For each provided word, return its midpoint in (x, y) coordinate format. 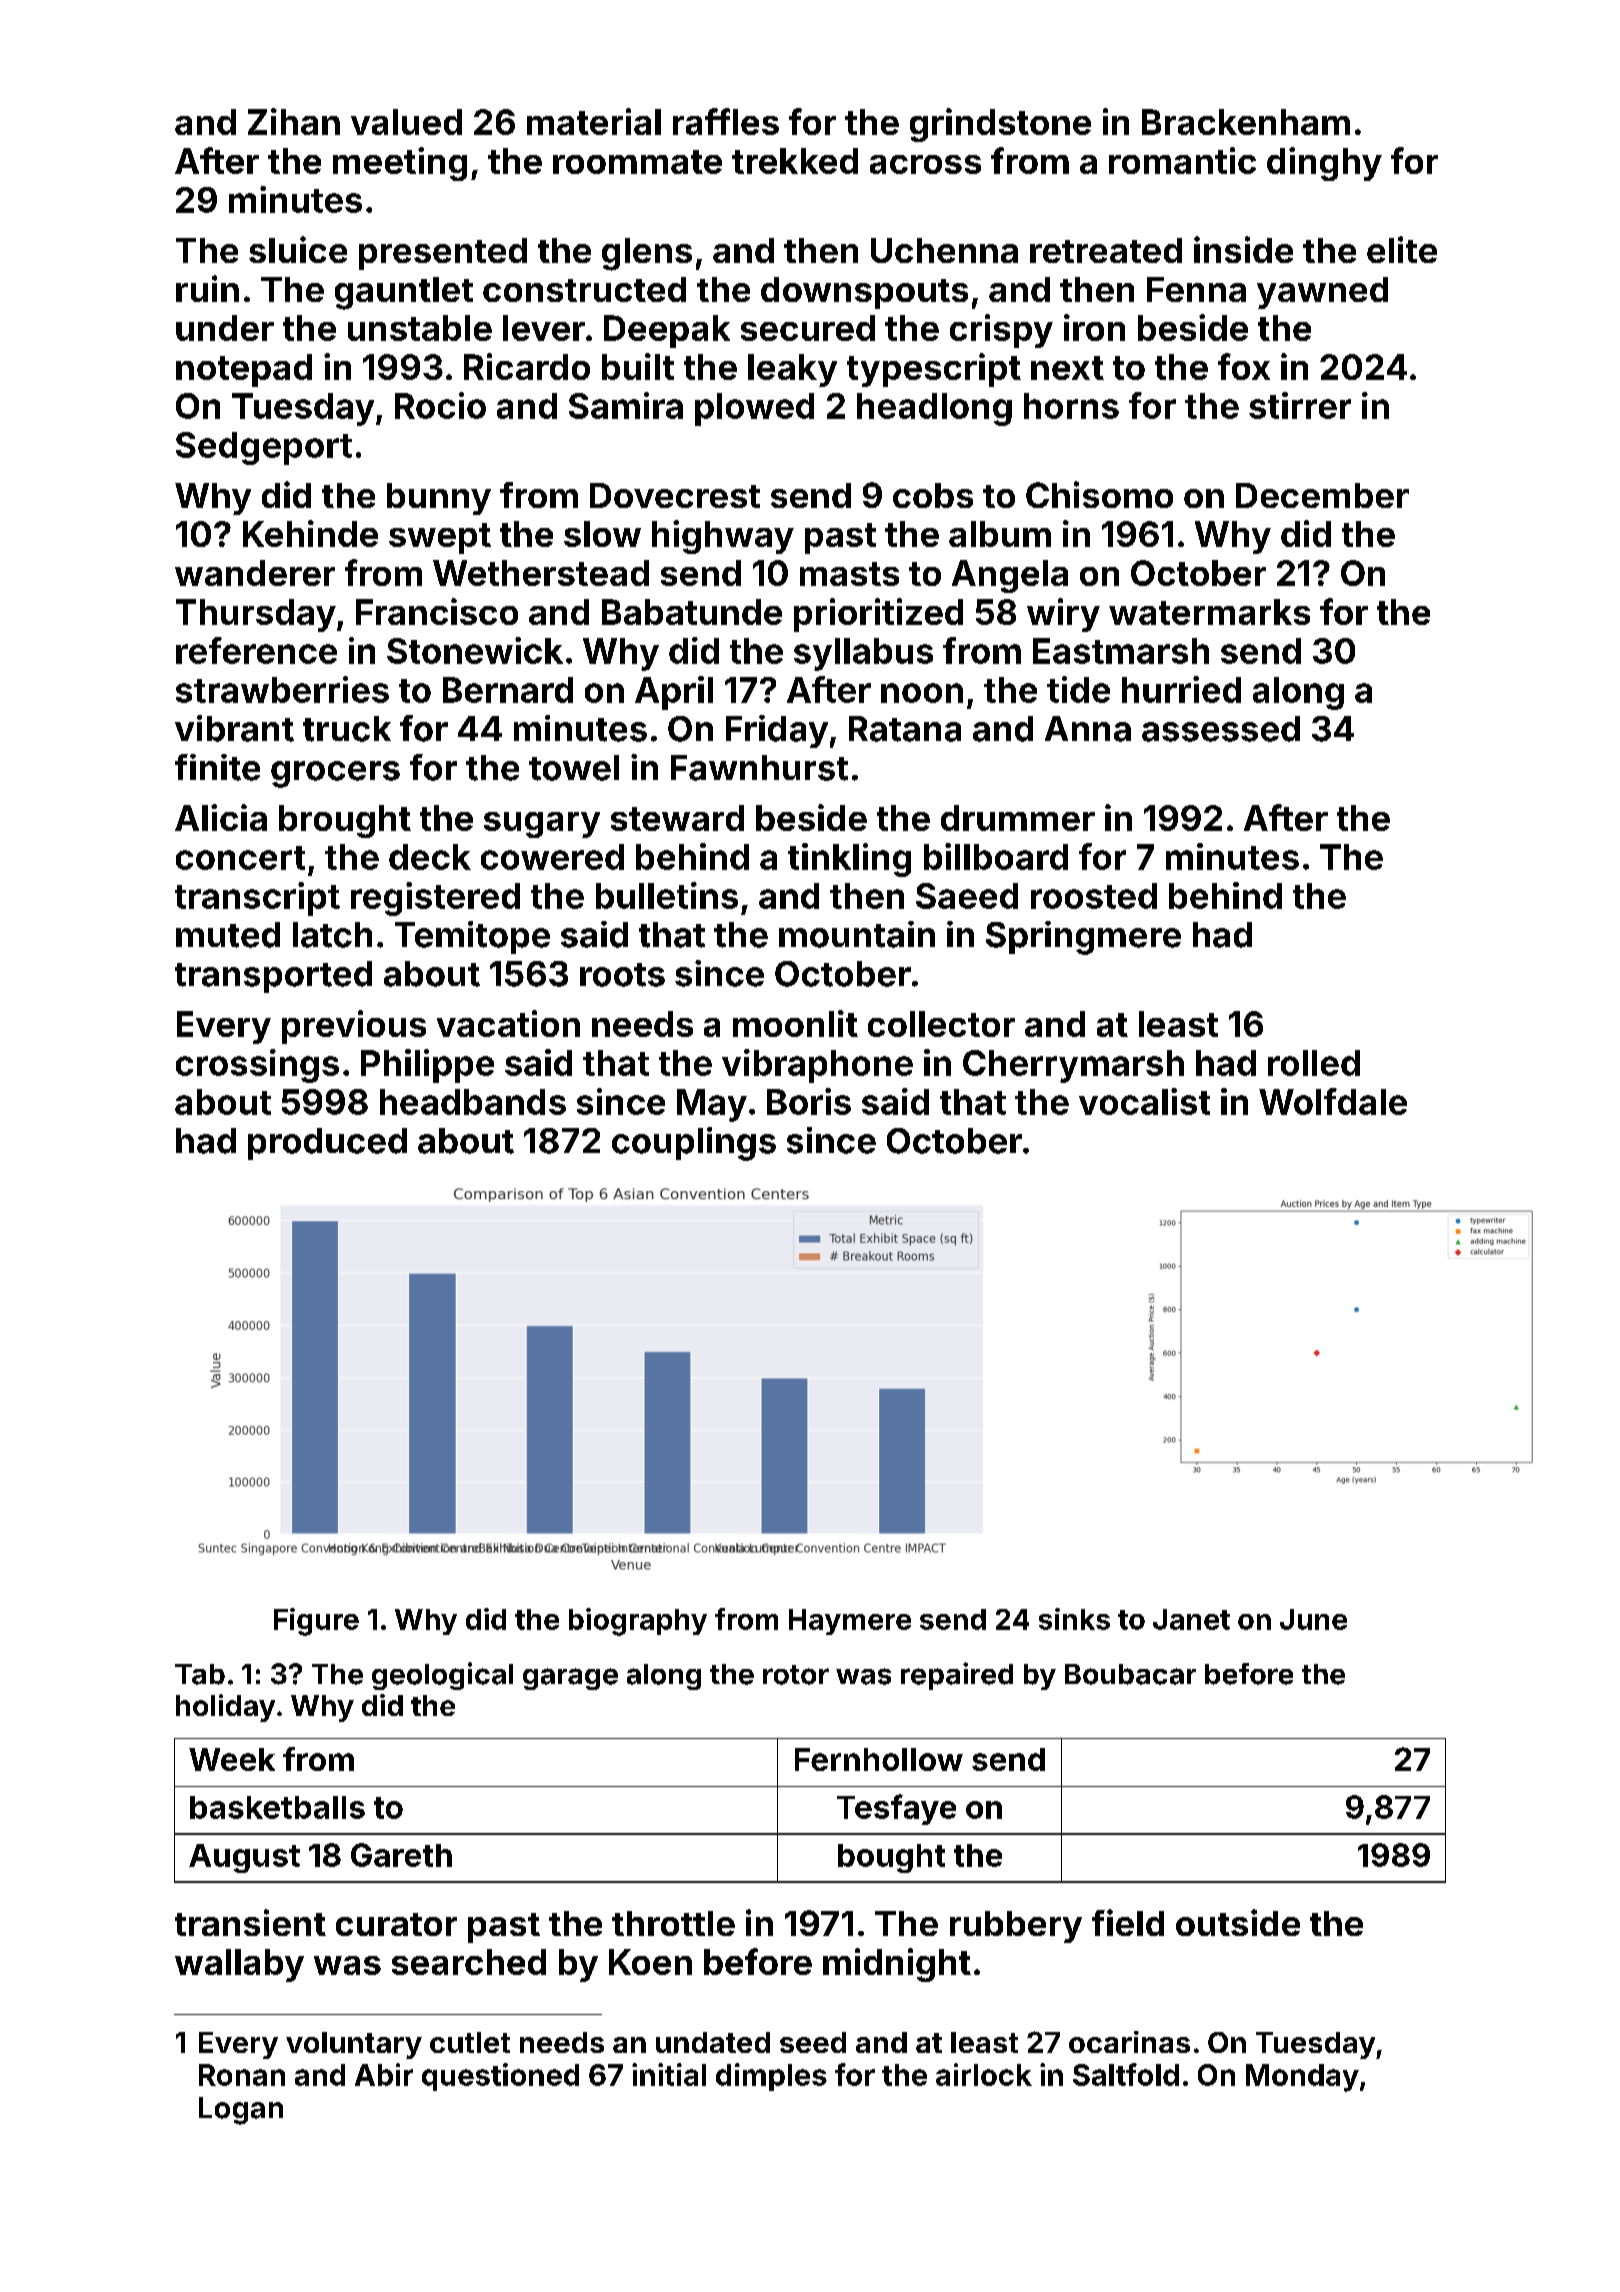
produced (327, 1144)
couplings (694, 1144)
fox (1244, 366)
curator (396, 1924)
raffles (726, 121)
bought (891, 1858)
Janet (1191, 1619)
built (638, 366)
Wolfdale (1333, 1101)
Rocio (440, 405)
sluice (298, 249)
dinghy (1324, 164)
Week (232, 1759)
